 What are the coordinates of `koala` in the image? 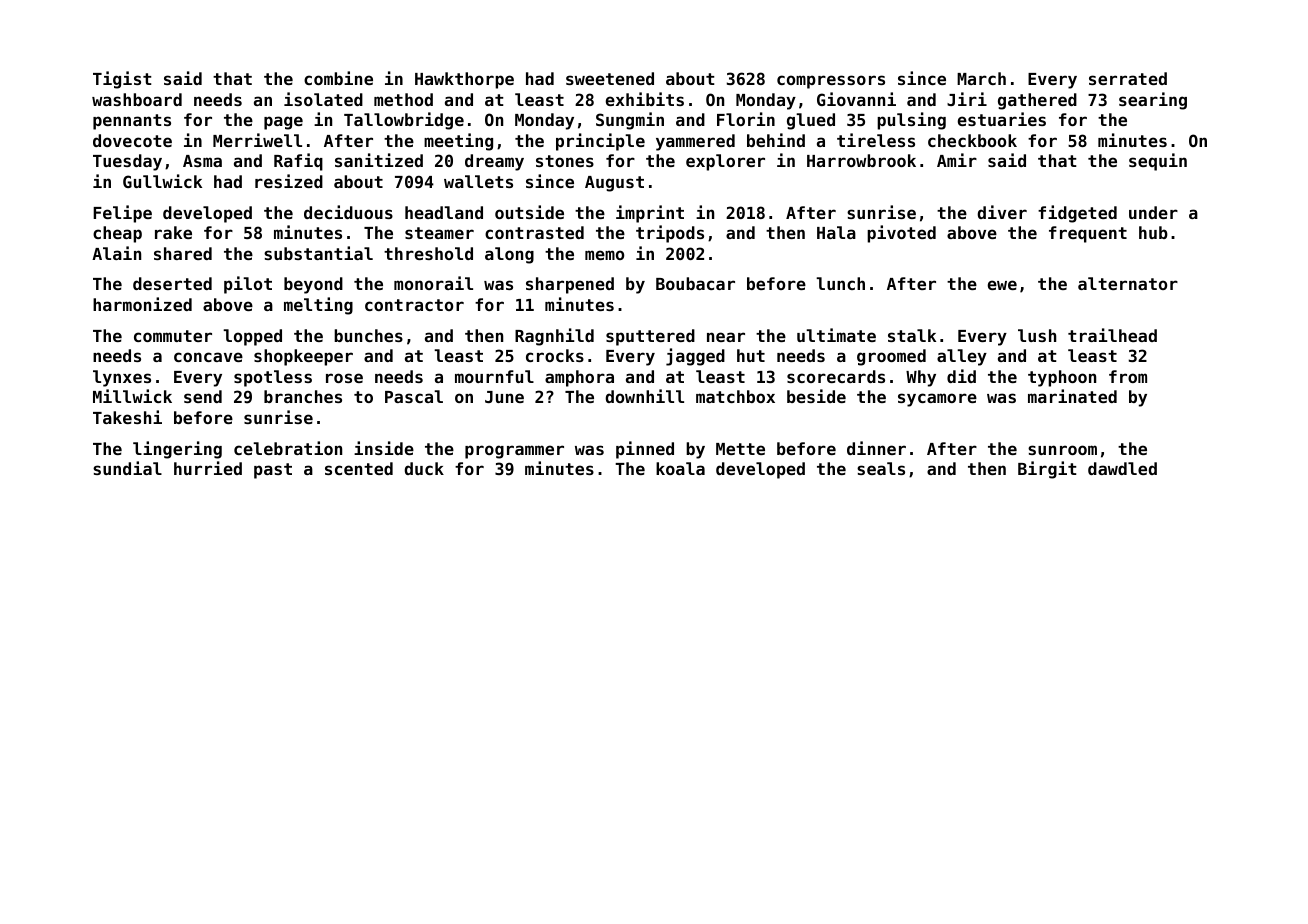 It's located at (680, 468).
